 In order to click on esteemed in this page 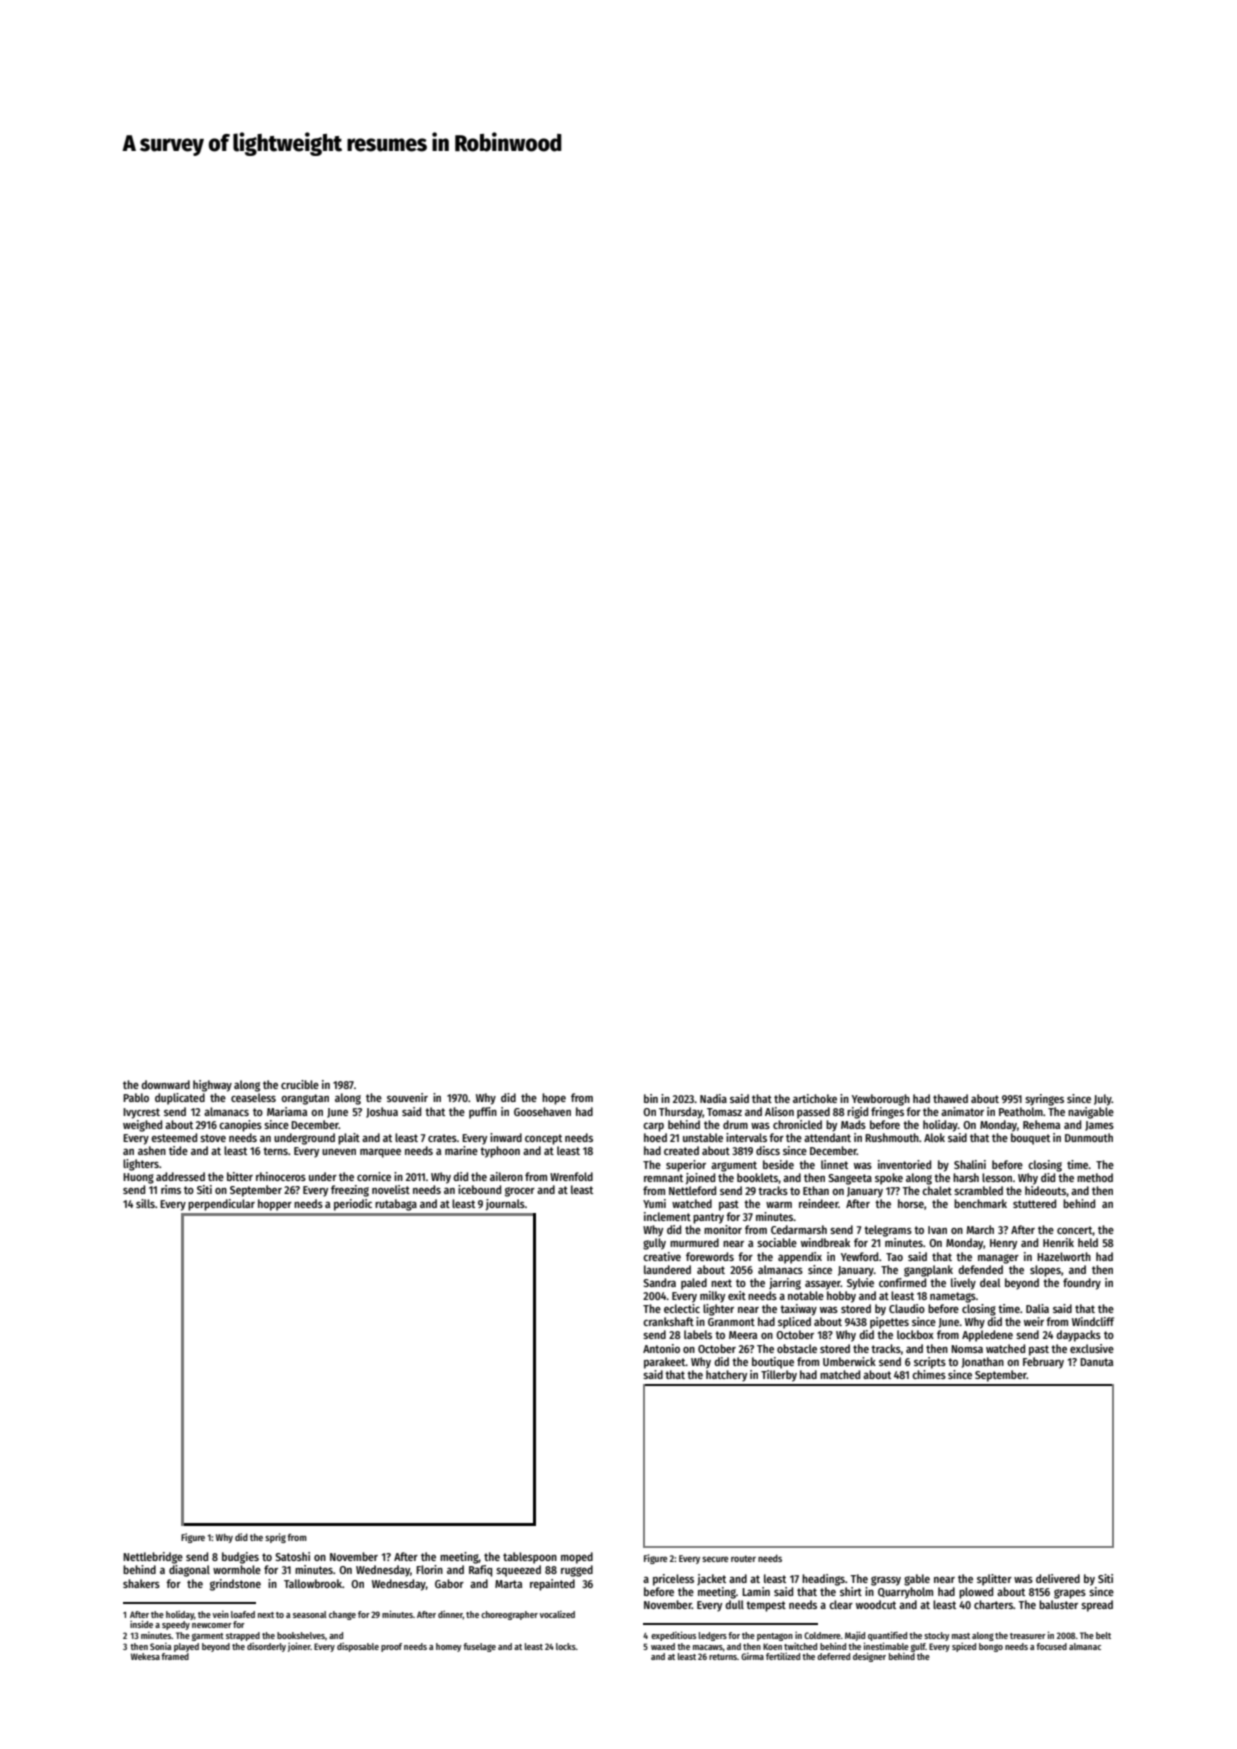, I will do `click(174, 1137)`.
